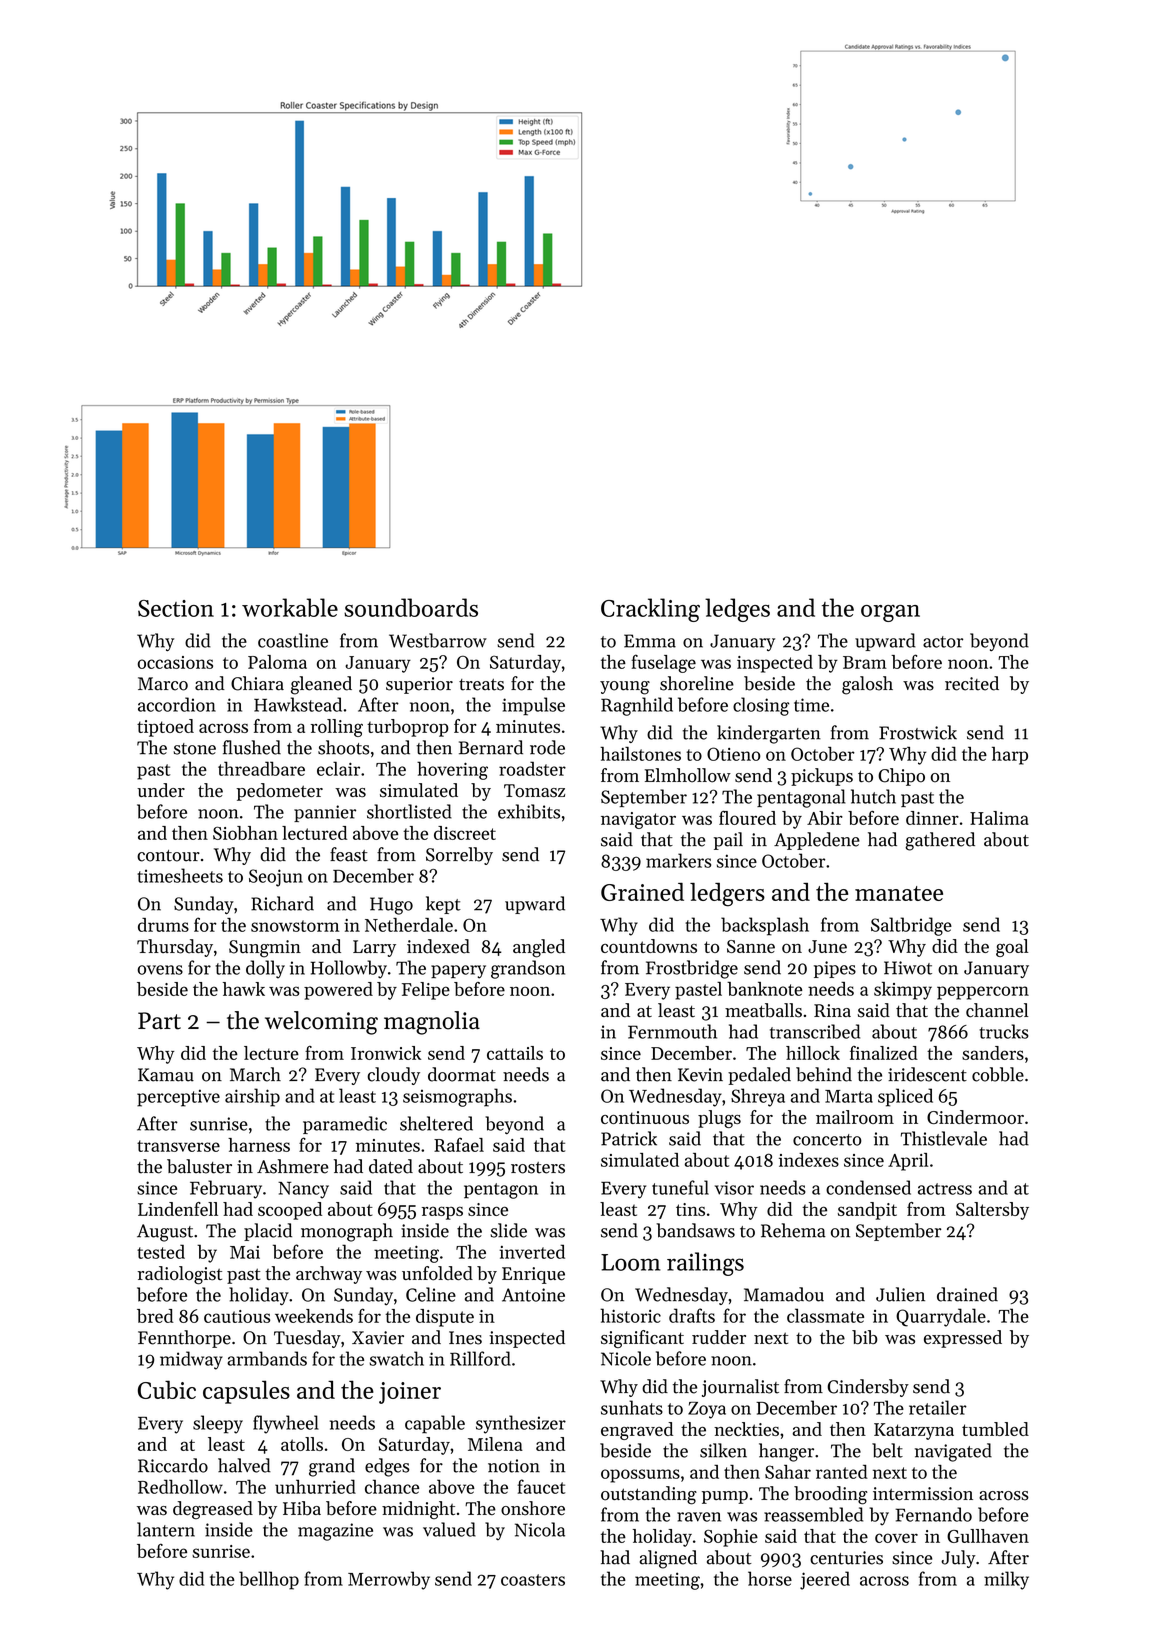  I want to click on seismographs, so click(457, 1097).
